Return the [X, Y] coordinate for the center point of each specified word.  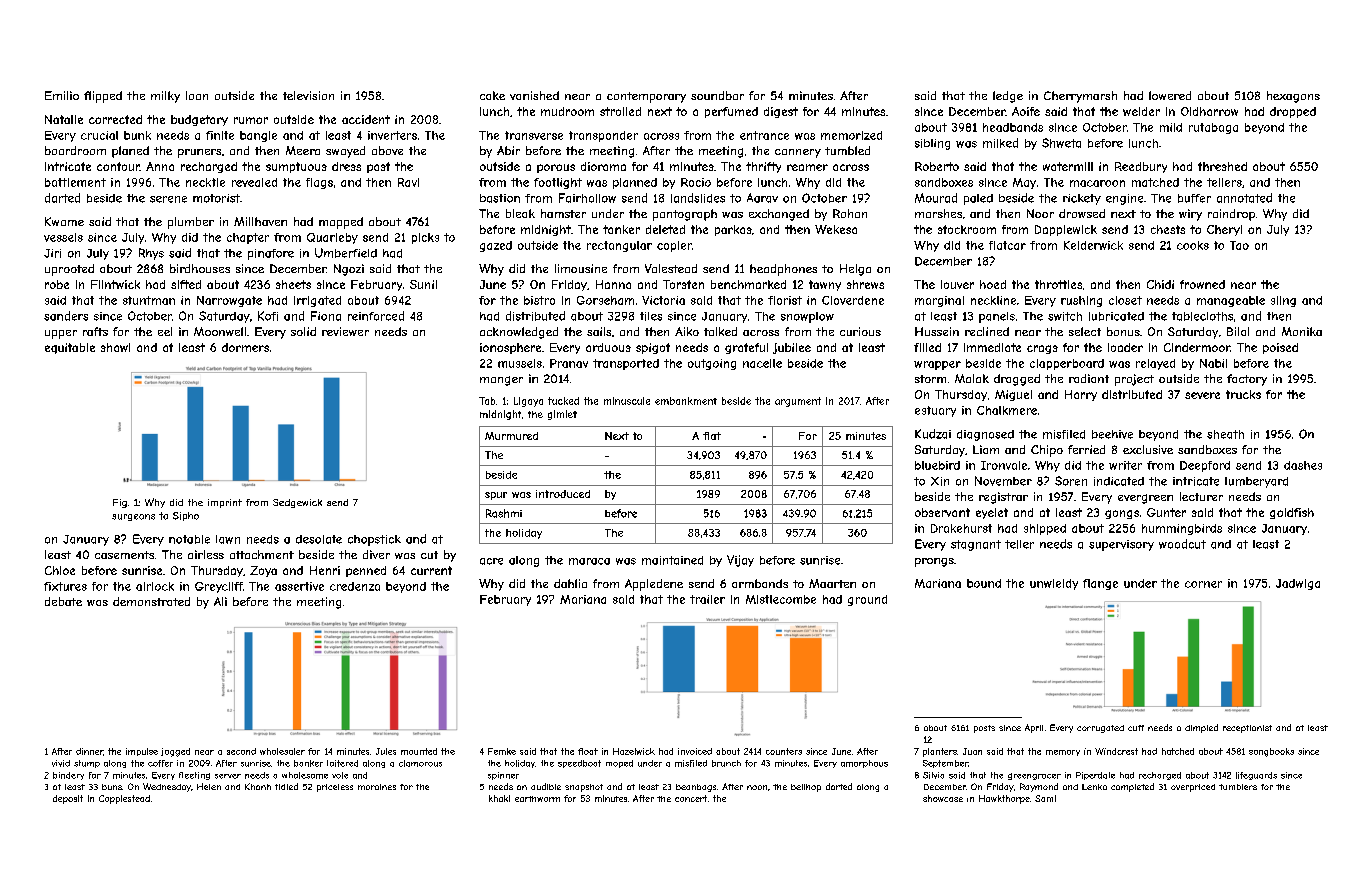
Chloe [60, 570]
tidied [286, 786]
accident [366, 119]
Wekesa [836, 229]
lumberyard [1256, 482]
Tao [1239, 245]
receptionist [1247, 729]
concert [691, 798]
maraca [589, 561]
